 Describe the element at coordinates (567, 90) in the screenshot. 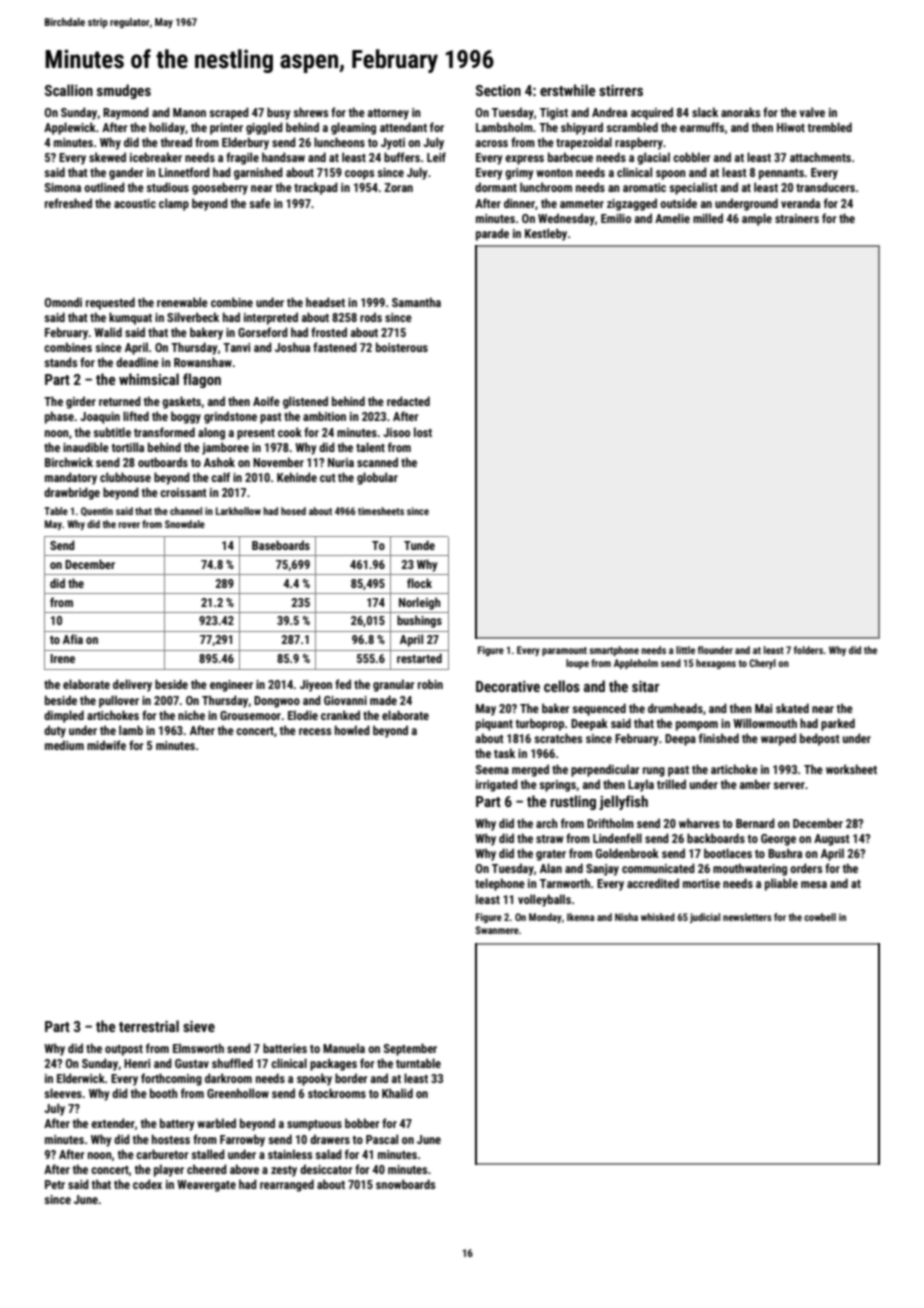

I see `erstwhile` at that location.
